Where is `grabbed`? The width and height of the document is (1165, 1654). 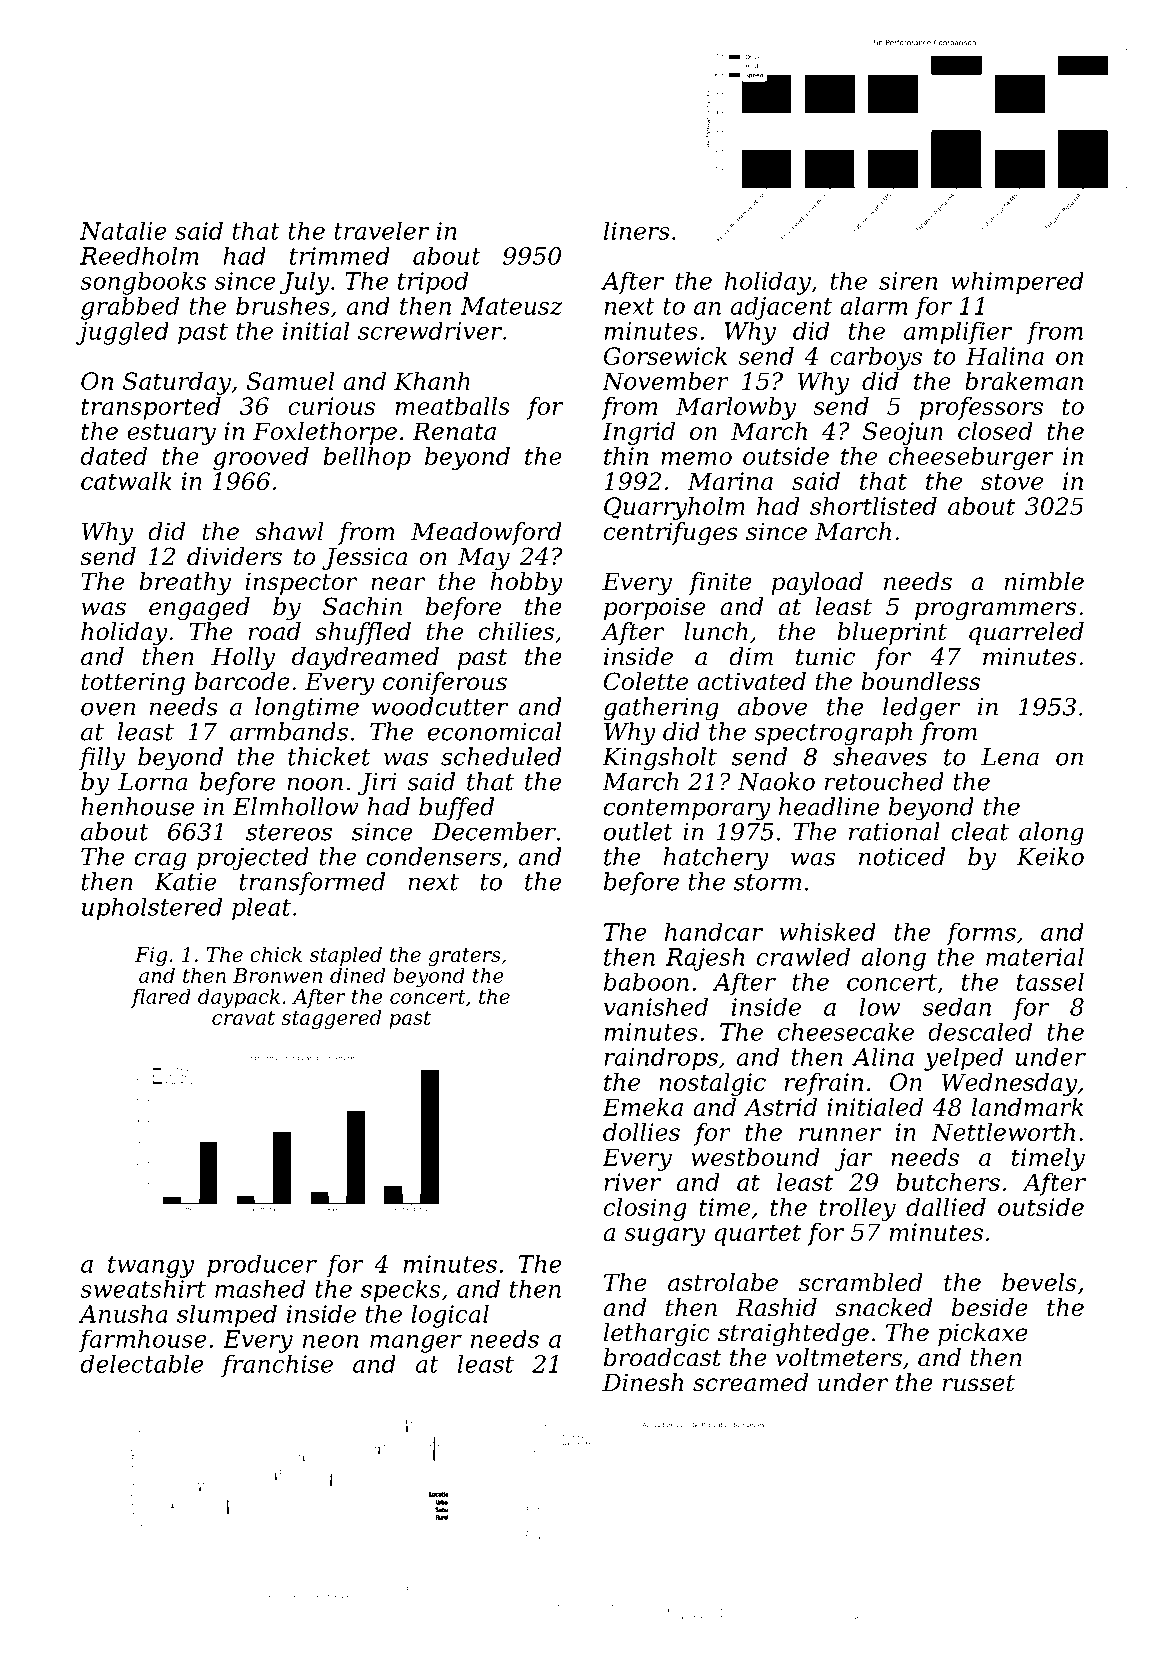 grabbed is located at coordinates (130, 308).
